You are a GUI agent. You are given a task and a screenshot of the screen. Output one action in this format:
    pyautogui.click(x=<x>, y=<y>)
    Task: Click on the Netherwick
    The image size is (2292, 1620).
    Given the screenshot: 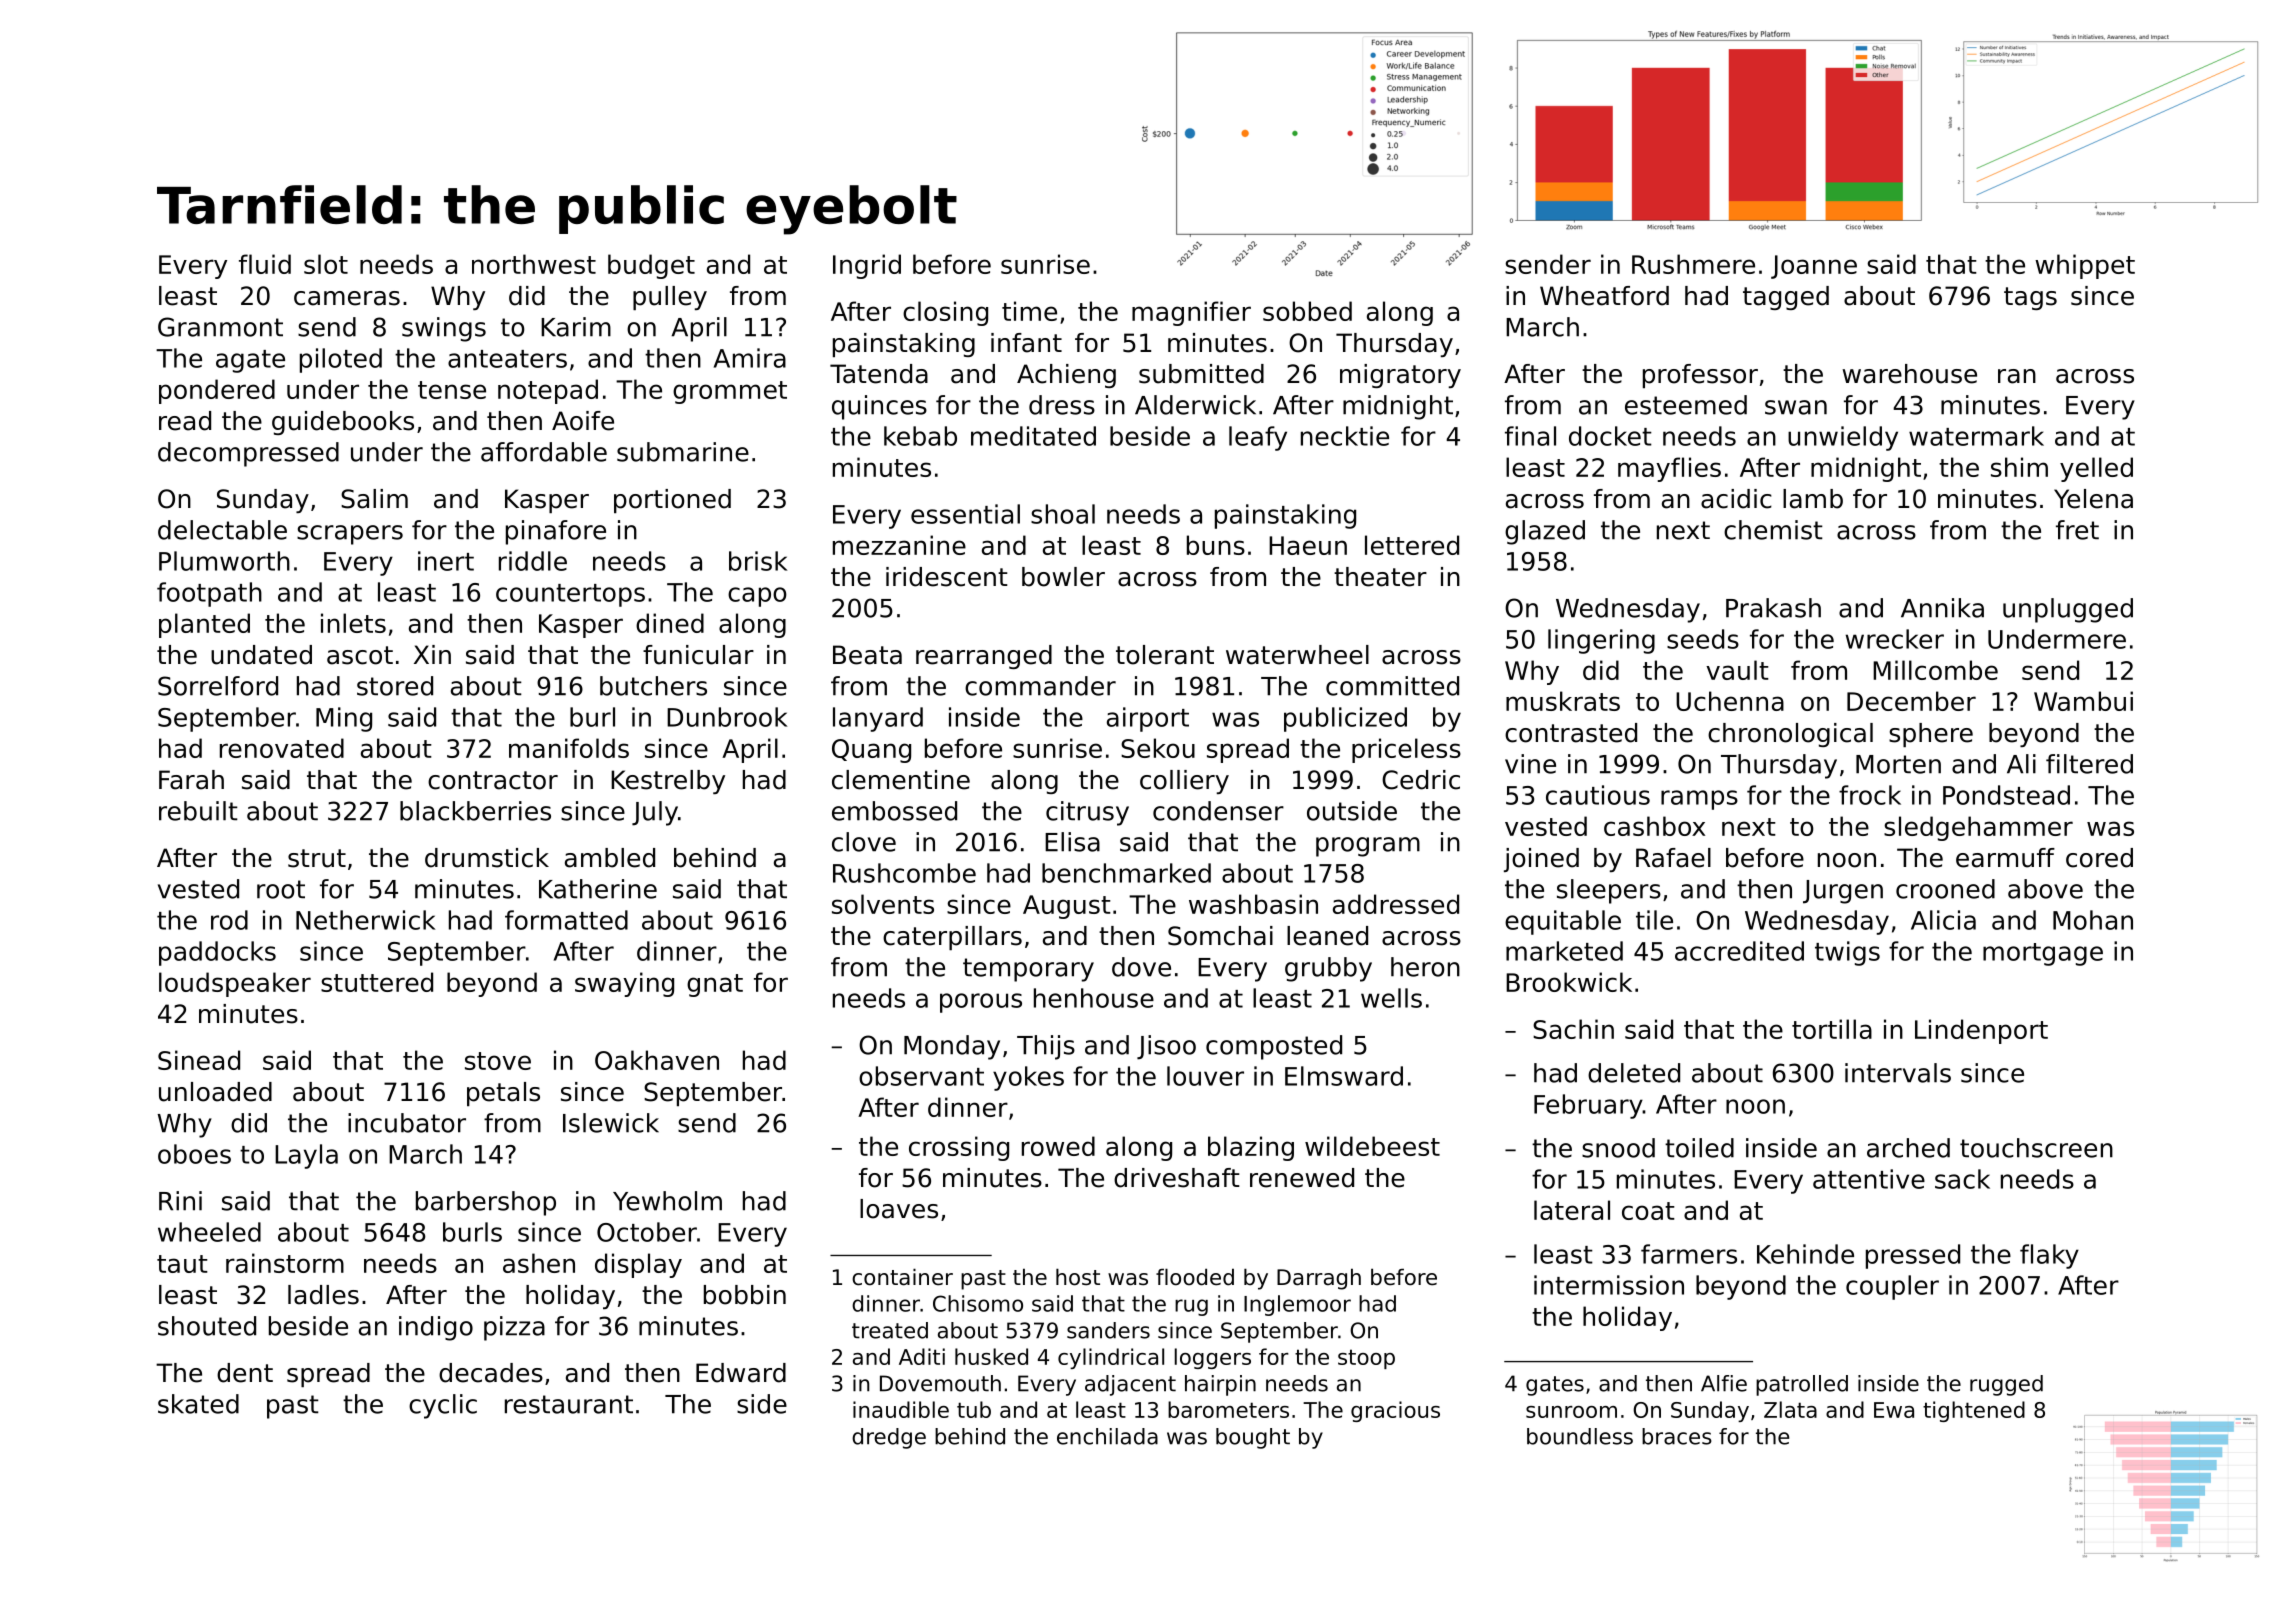 What is the action you would take?
    pyautogui.click(x=366, y=920)
